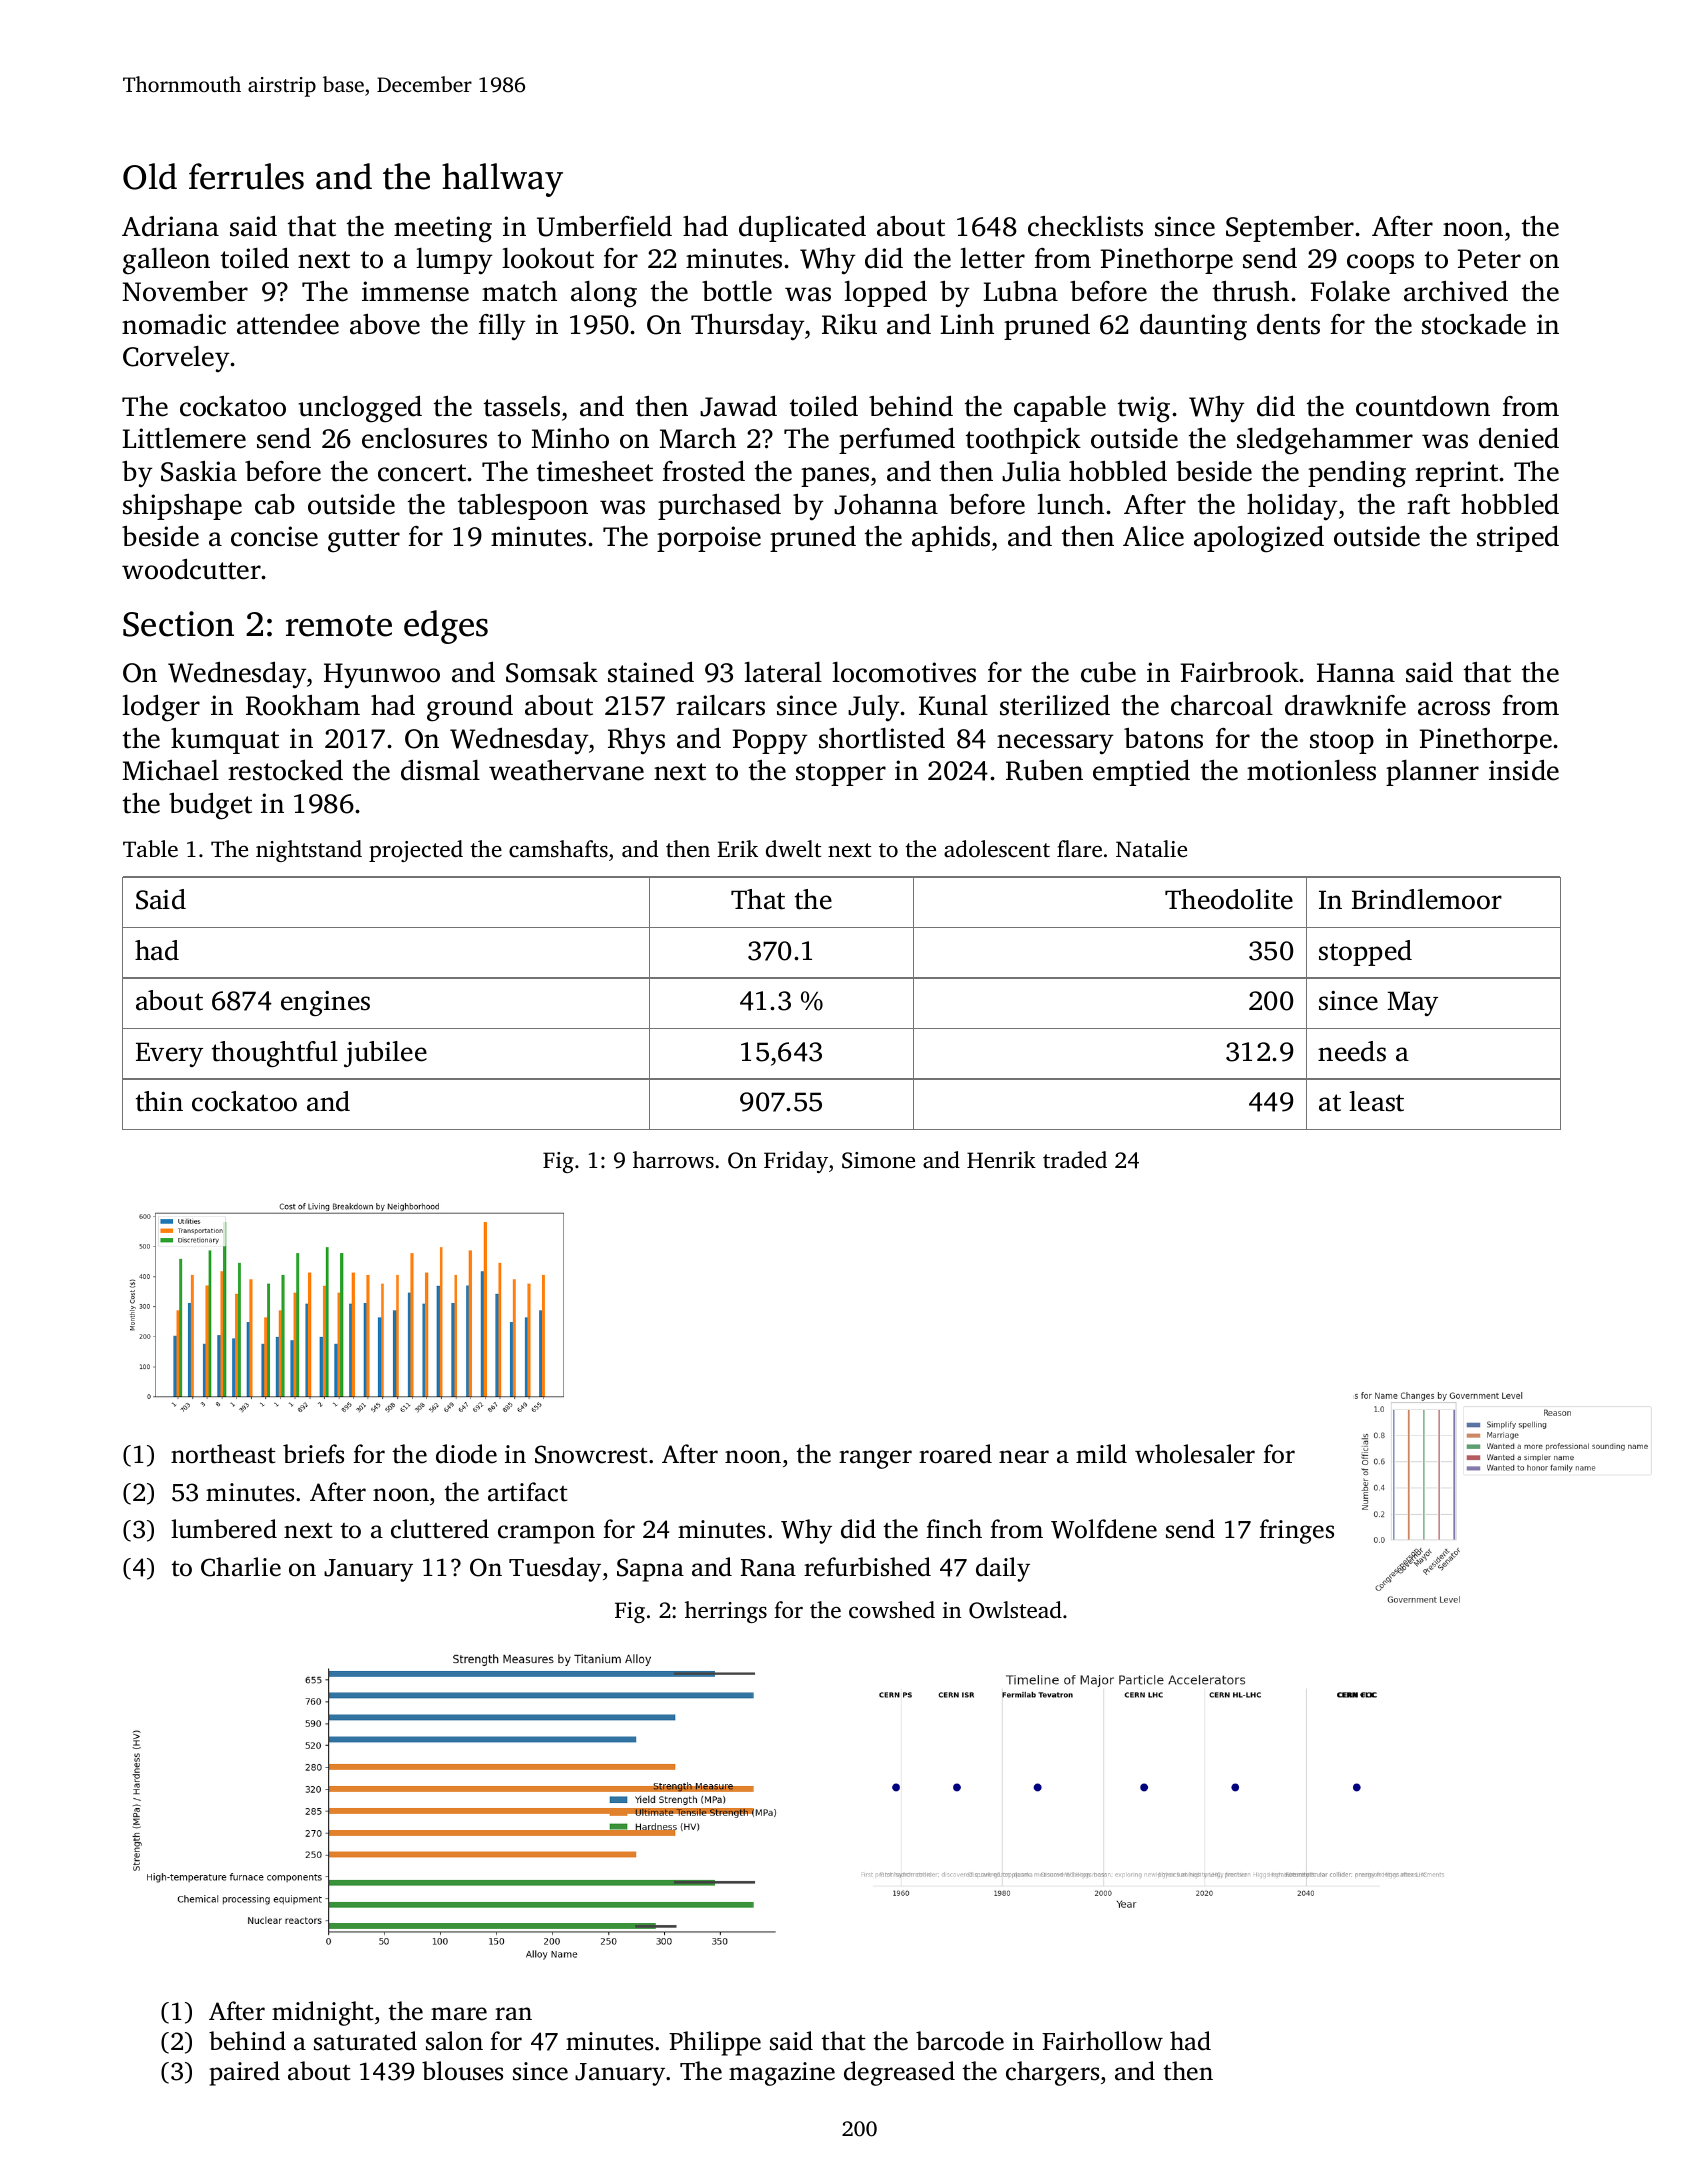 The image size is (1683, 2178). I want to click on Simone, so click(878, 1160).
